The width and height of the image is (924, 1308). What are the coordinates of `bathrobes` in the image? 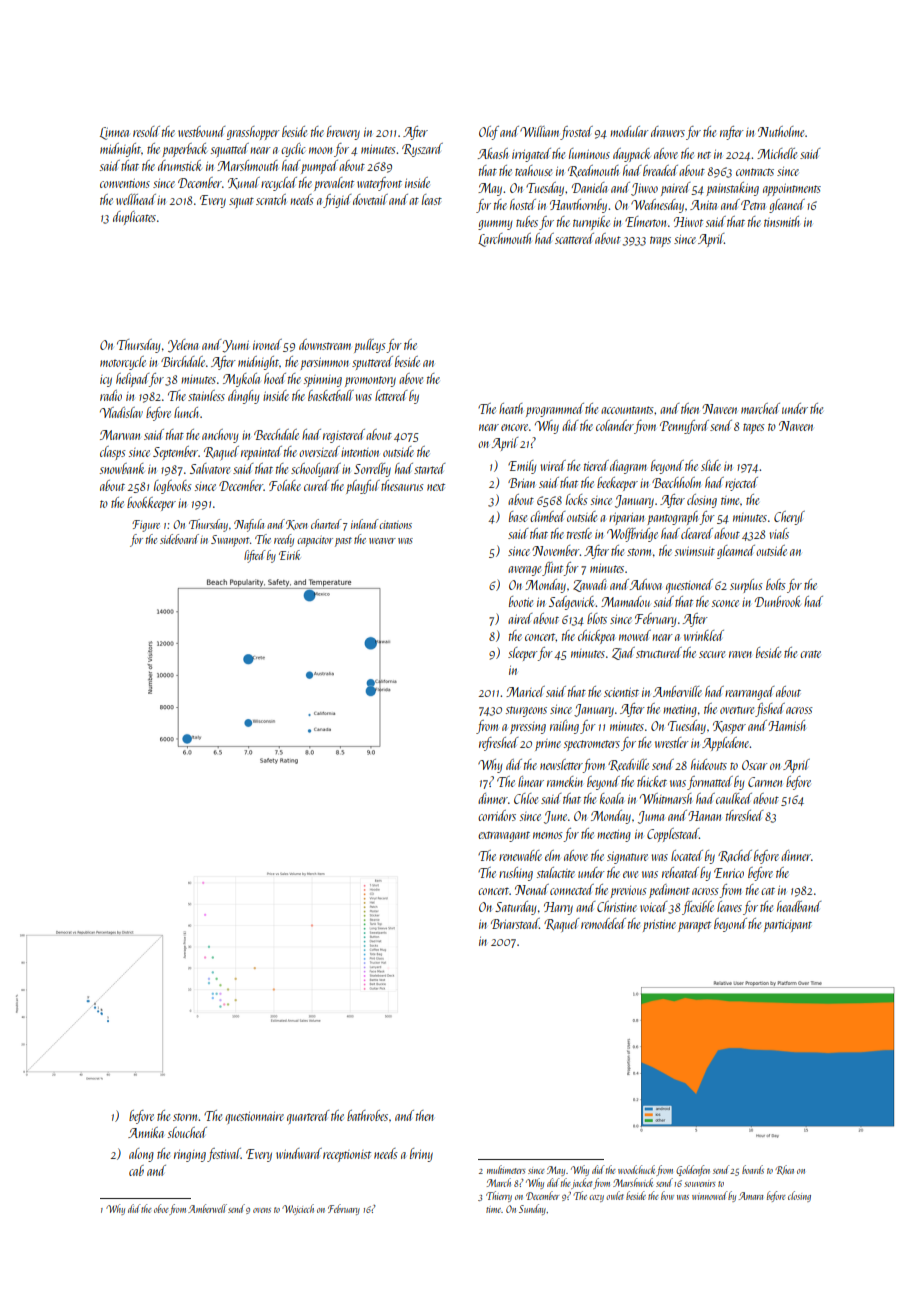 It's located at (367, 1115).
